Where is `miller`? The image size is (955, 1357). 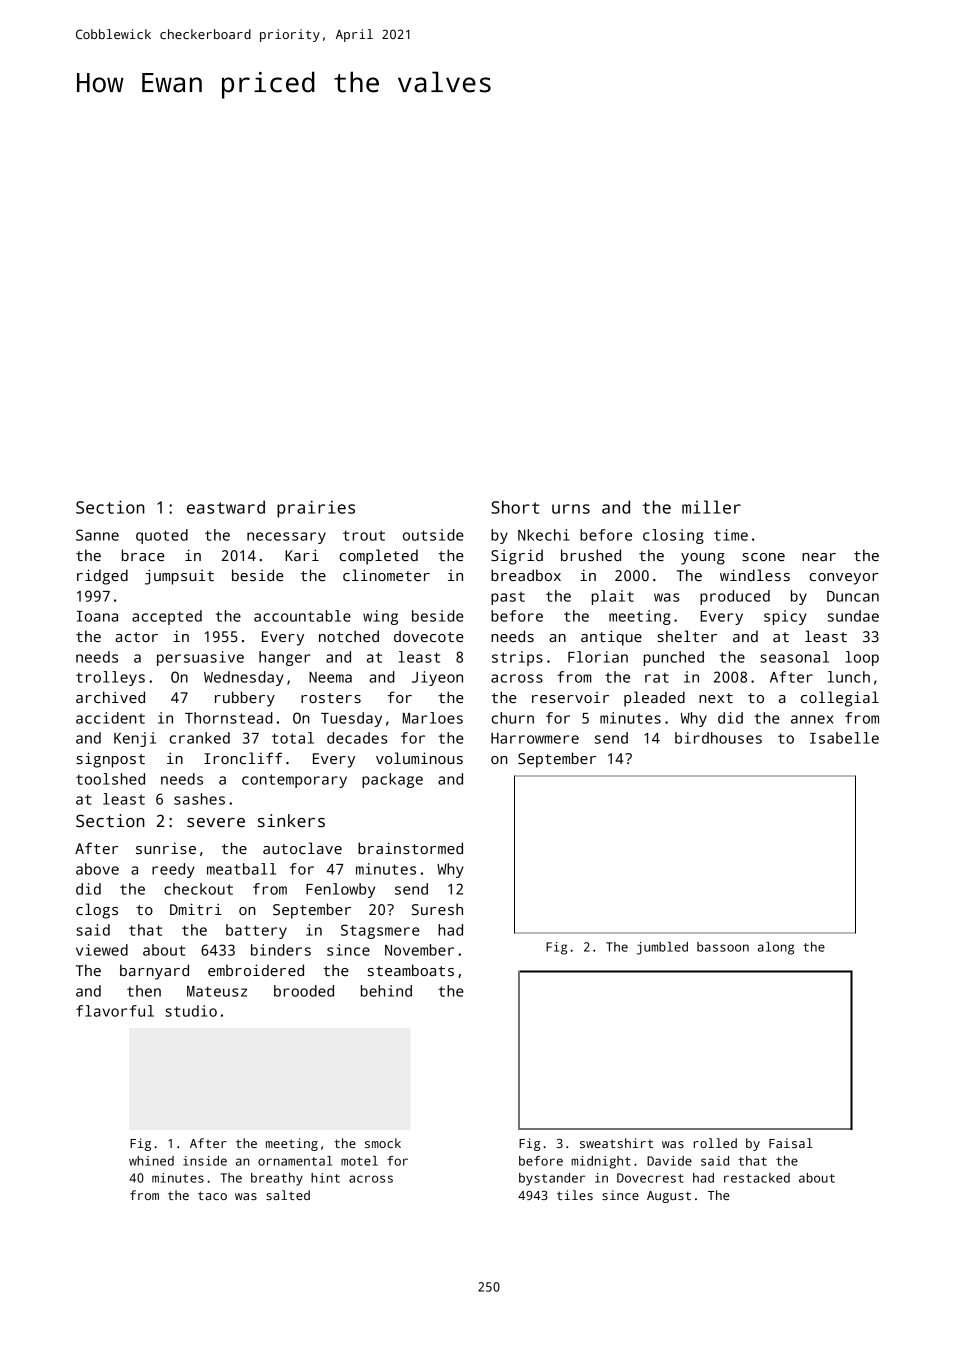 miller is located at coordinates (711, 507).
